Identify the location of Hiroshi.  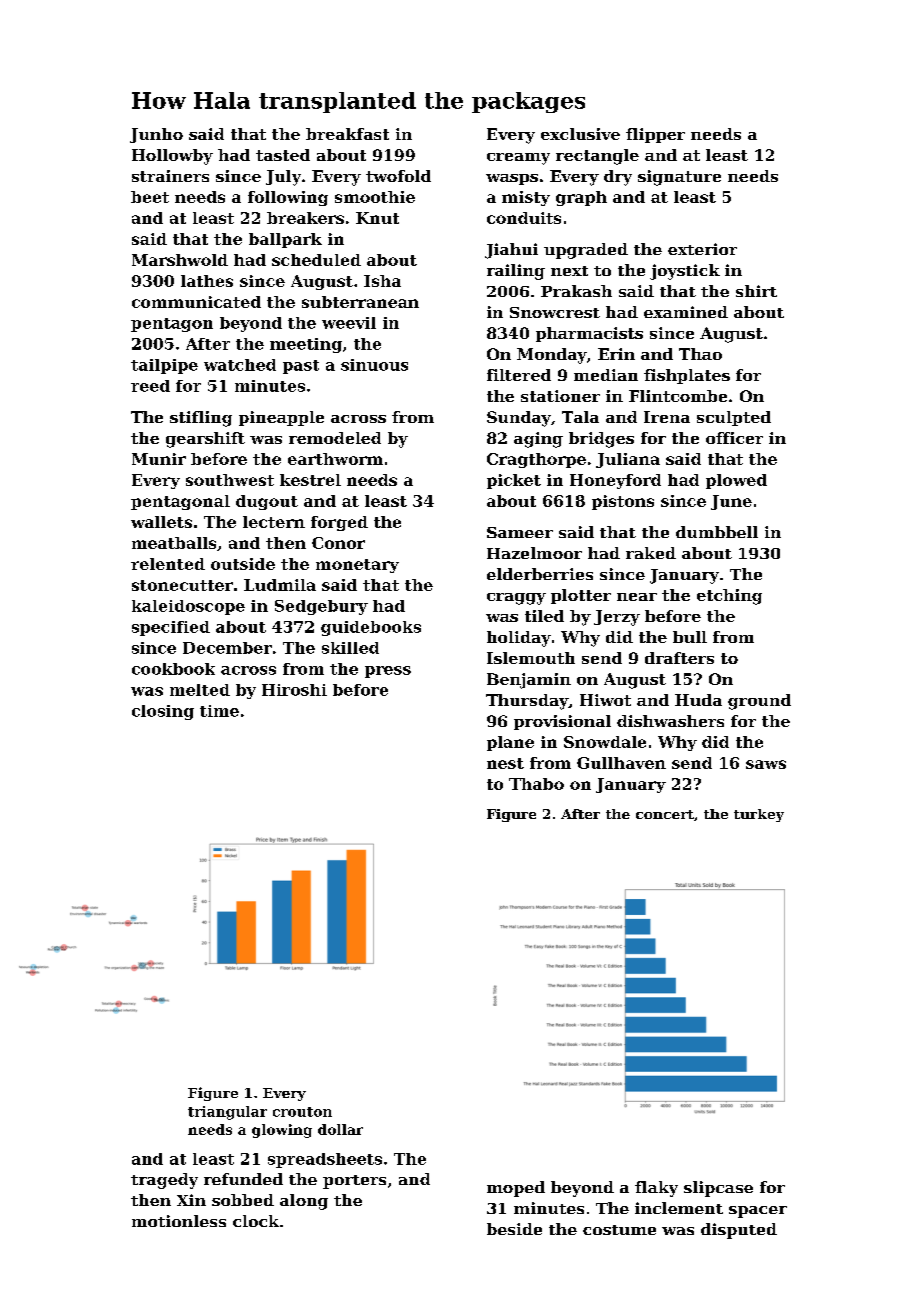
(294, 690).
